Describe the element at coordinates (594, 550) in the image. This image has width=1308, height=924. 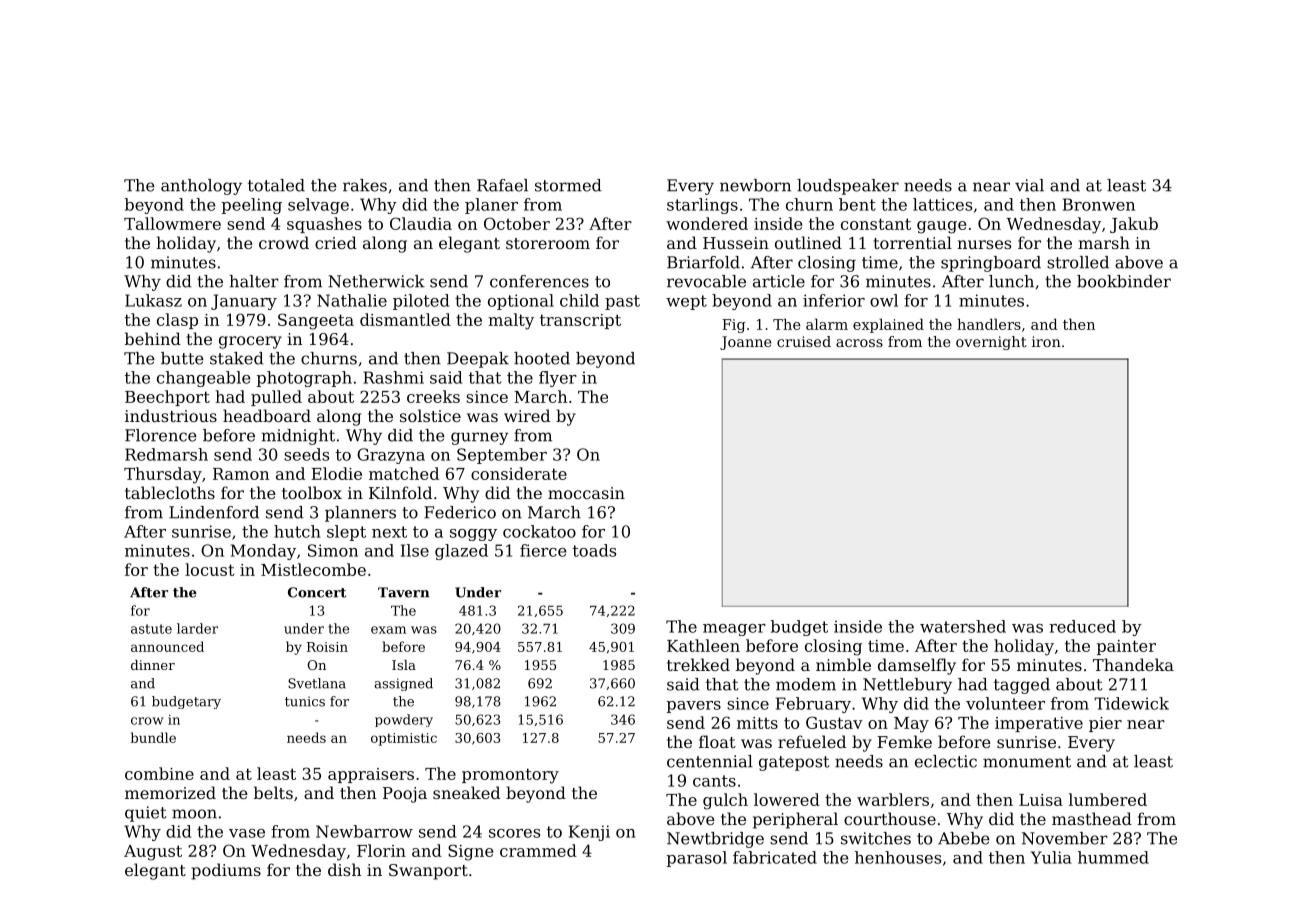
I see `toads` at that location.
